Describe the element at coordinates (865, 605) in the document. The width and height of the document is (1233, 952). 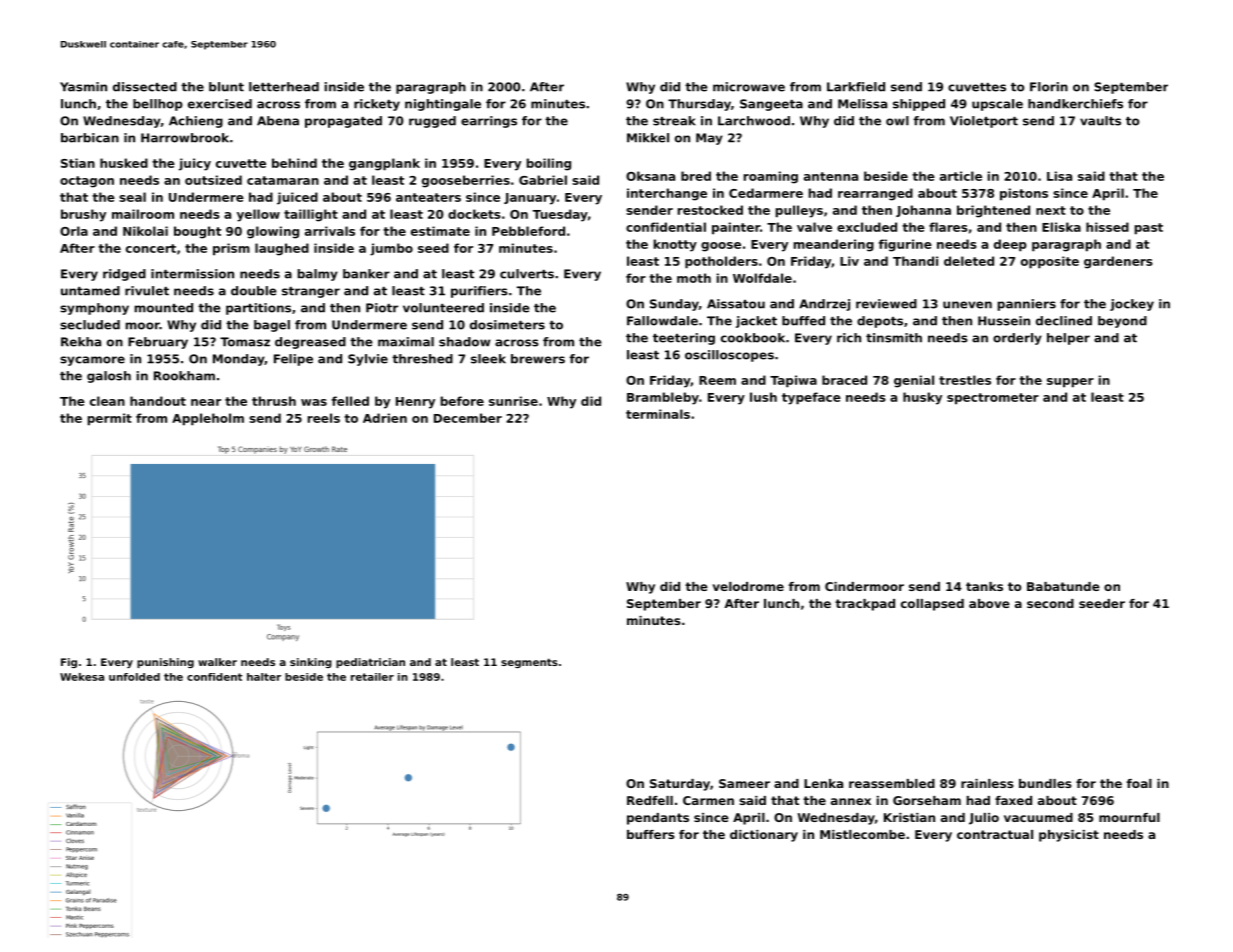
I see `trackpad` at that location.
